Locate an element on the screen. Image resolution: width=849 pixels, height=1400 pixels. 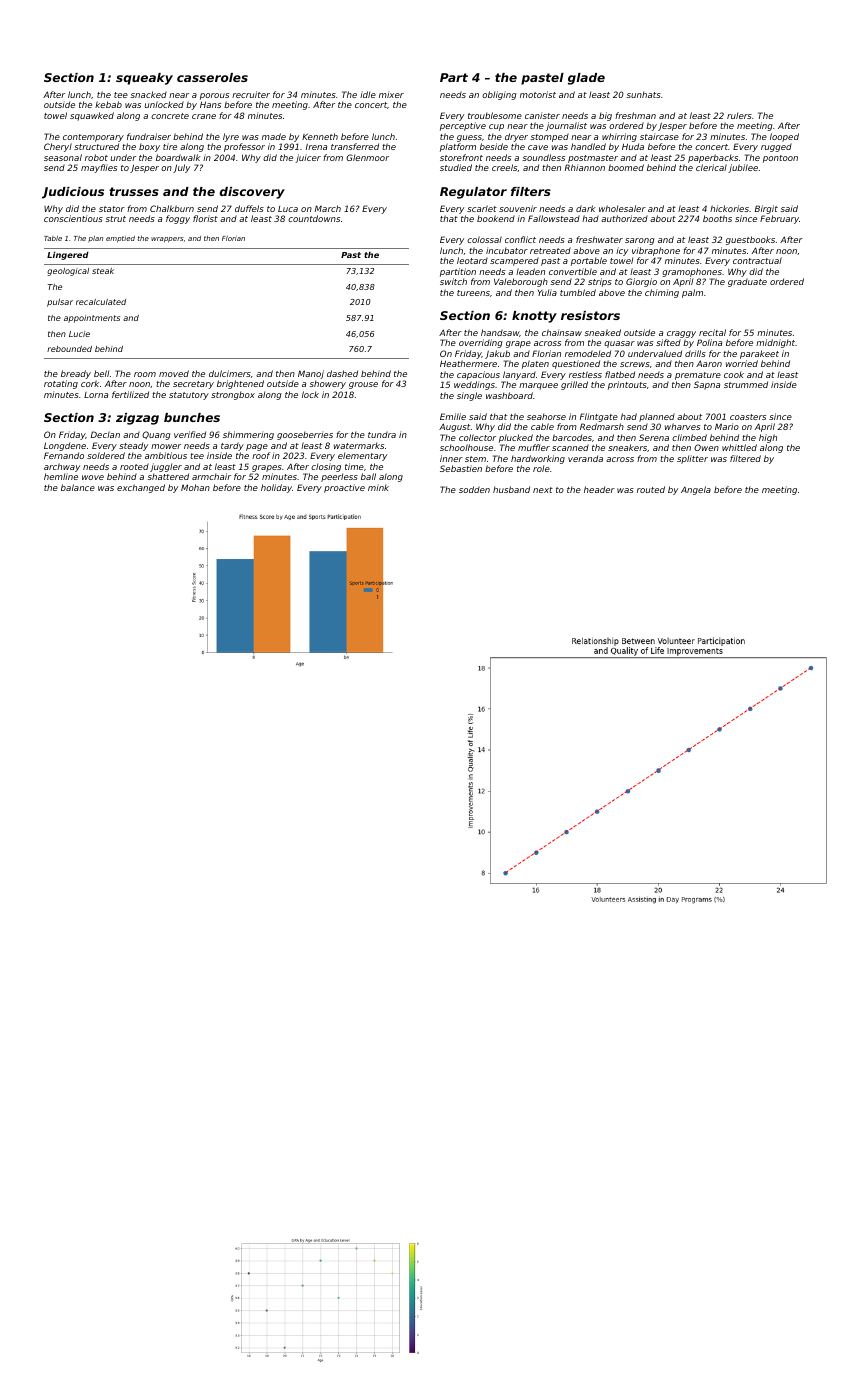
glade is located at coordinates (586, 79).
